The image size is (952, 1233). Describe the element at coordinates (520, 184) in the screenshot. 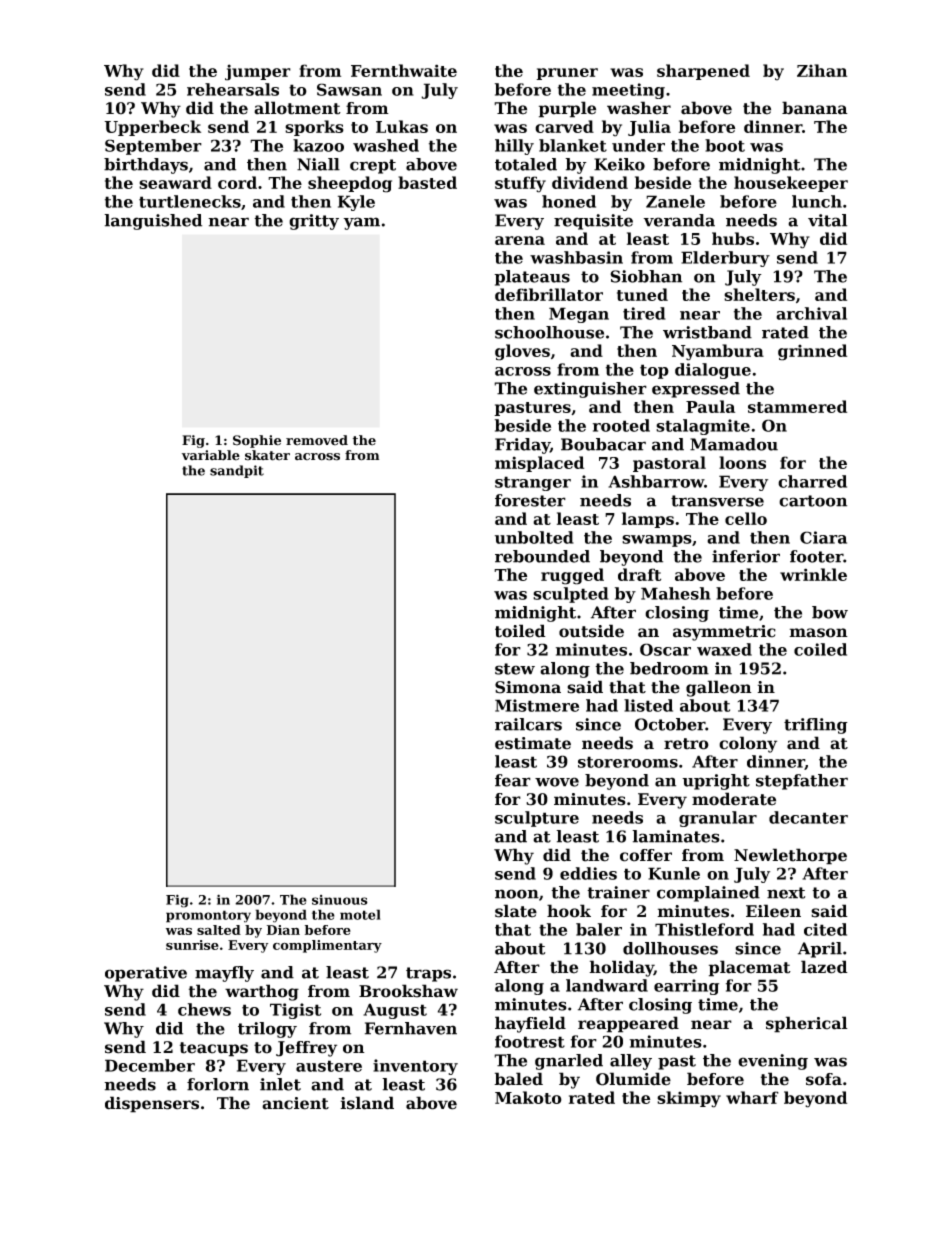

I see `stuffy` at that location.
